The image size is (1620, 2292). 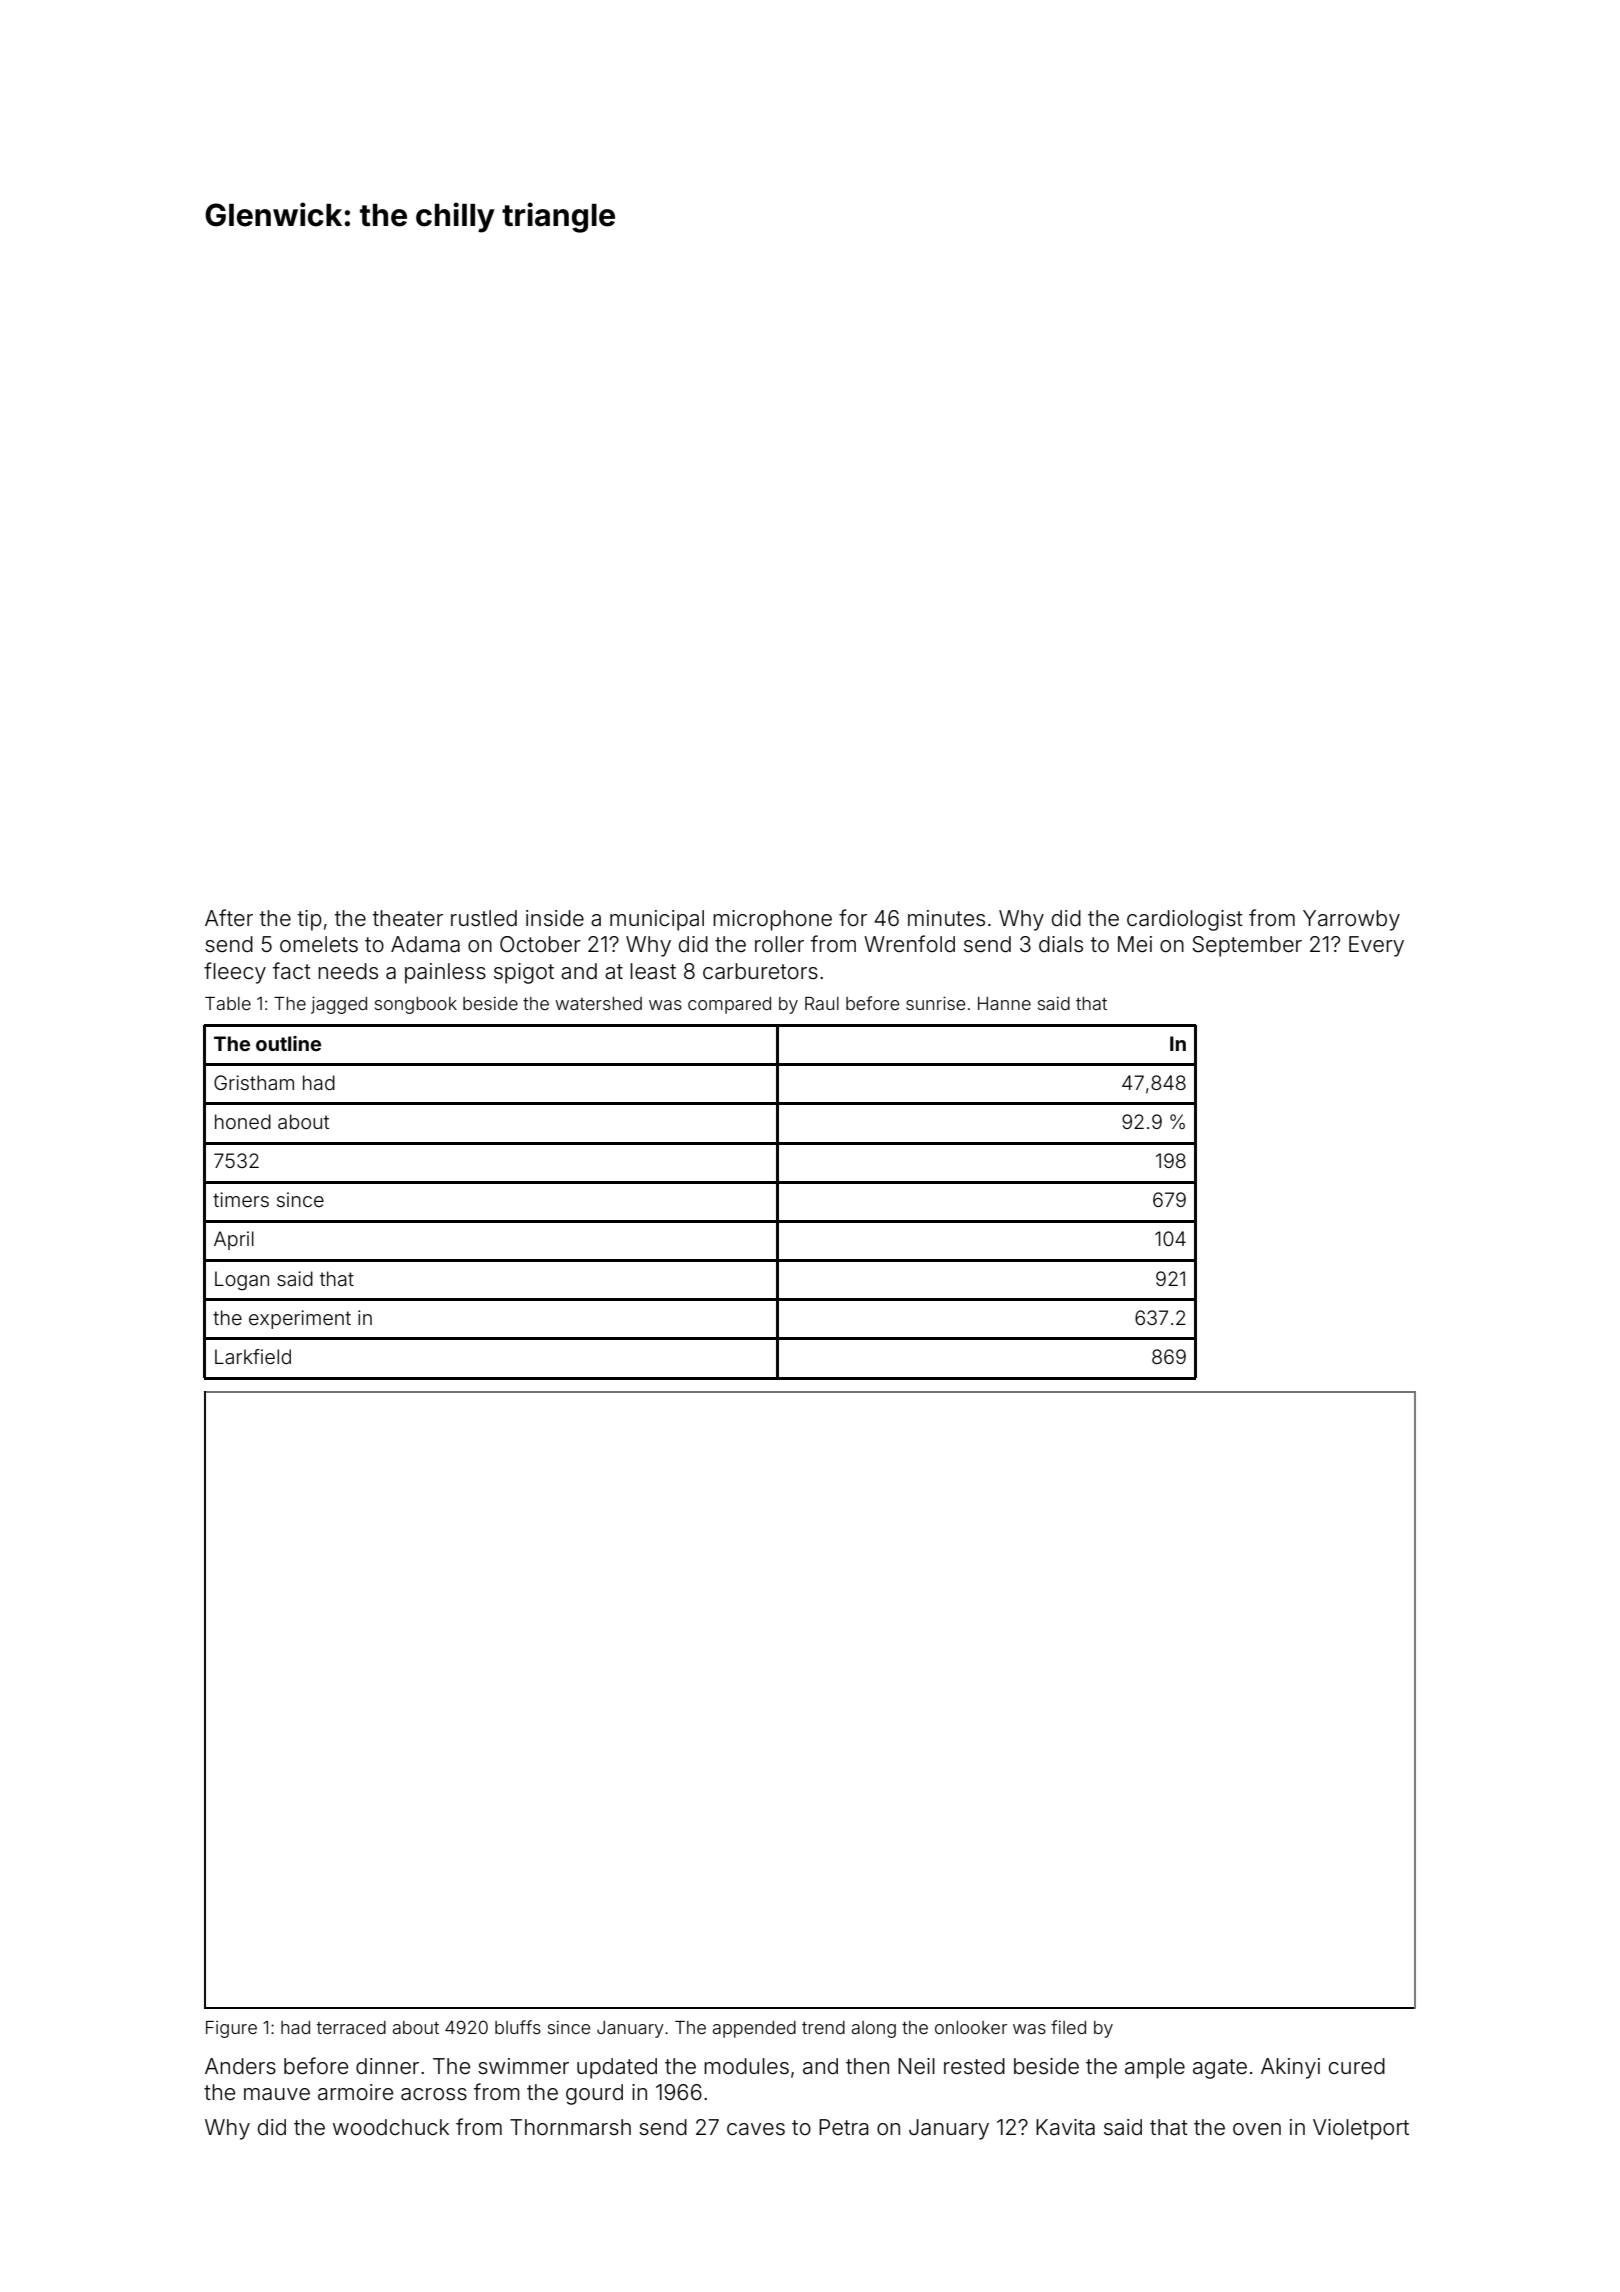 I want to click on After, so click(x=229, y=918).
